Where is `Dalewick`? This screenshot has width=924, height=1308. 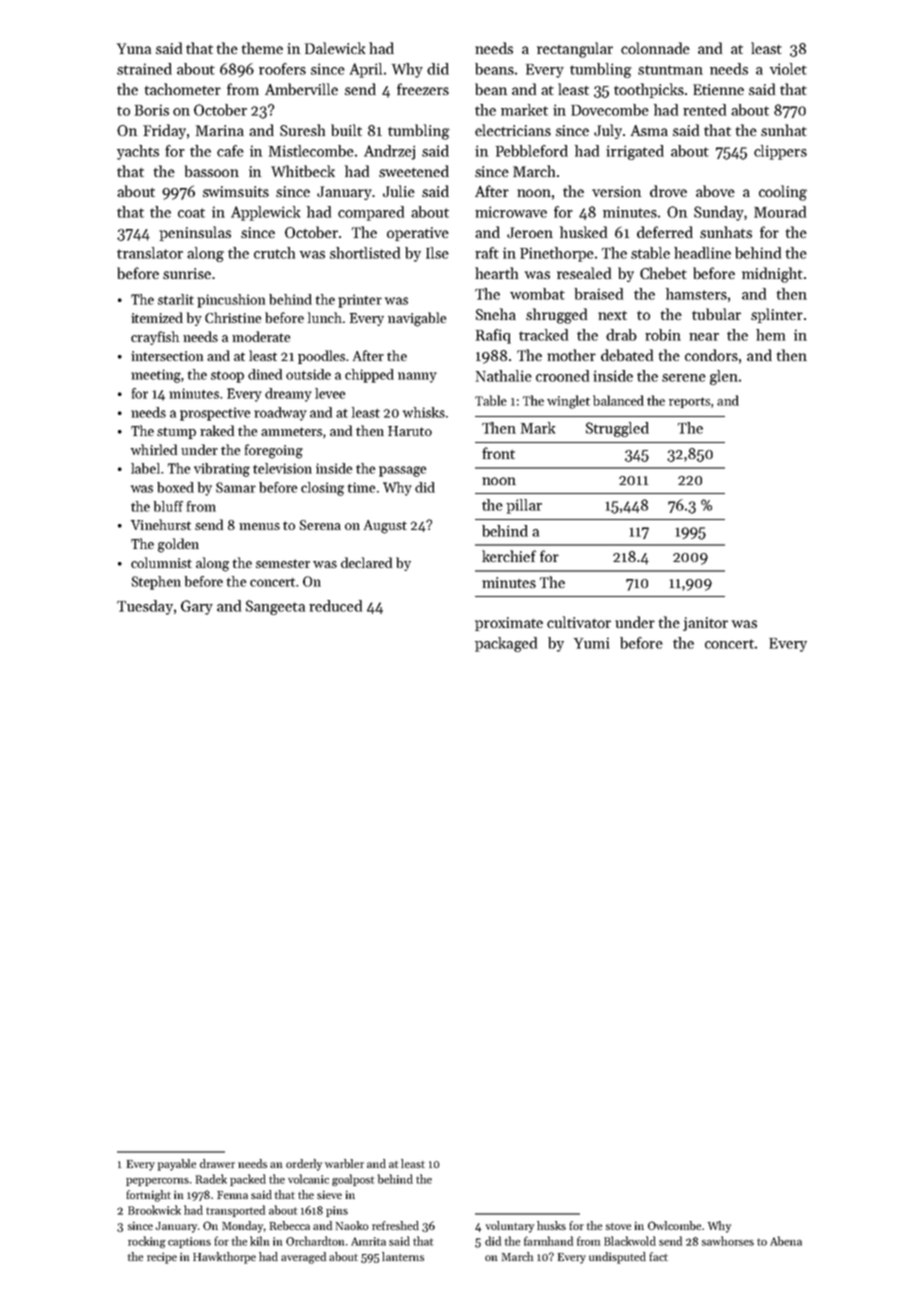 Dalewick is located at coordinates (335, 48).
